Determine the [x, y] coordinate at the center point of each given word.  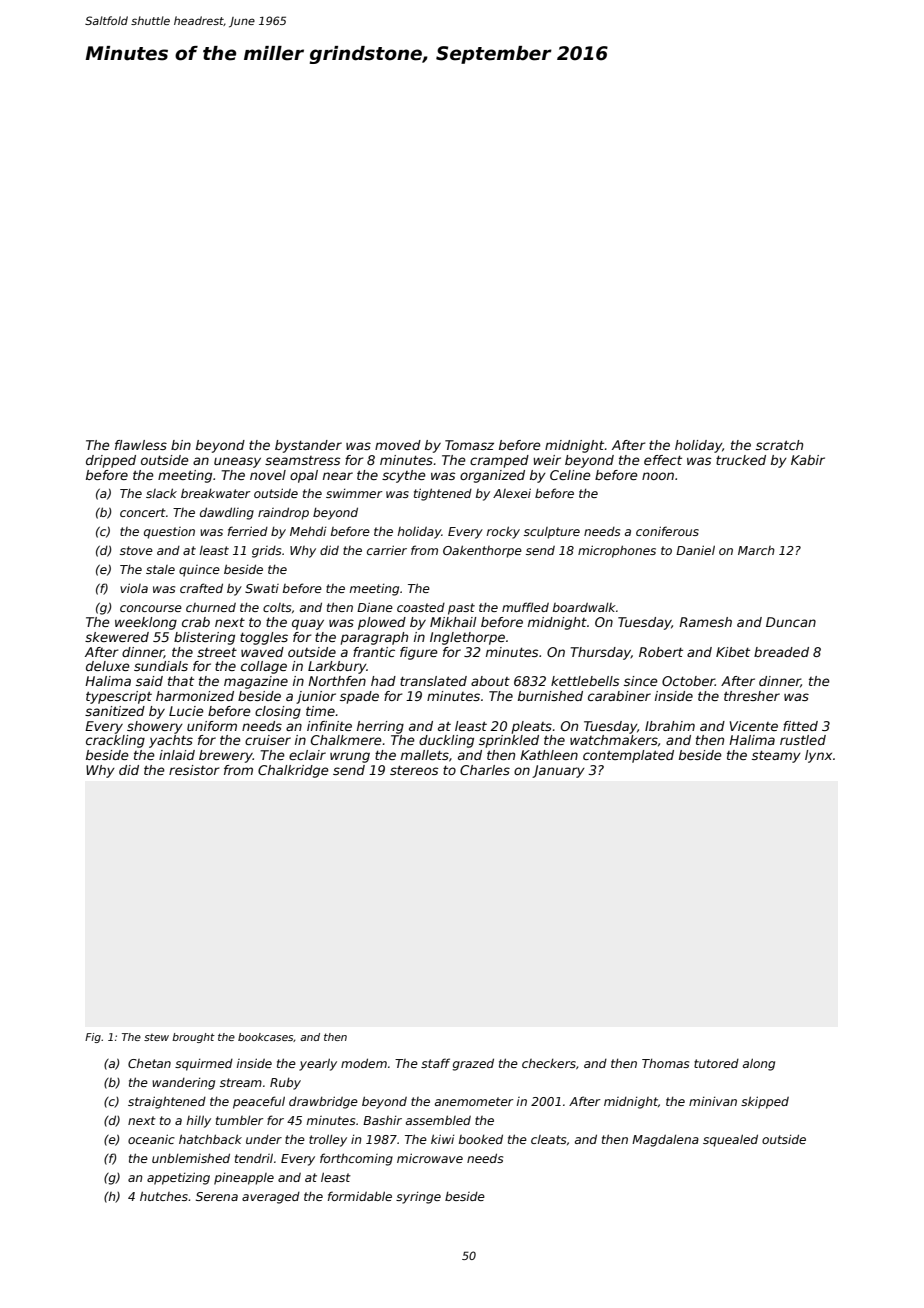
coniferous [667, 531]
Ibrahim [670, 726]
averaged [271, 1198]
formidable [360, 1196]
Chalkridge [293, 771]
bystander [308, 446]
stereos [414, 770]
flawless [141, 445]
